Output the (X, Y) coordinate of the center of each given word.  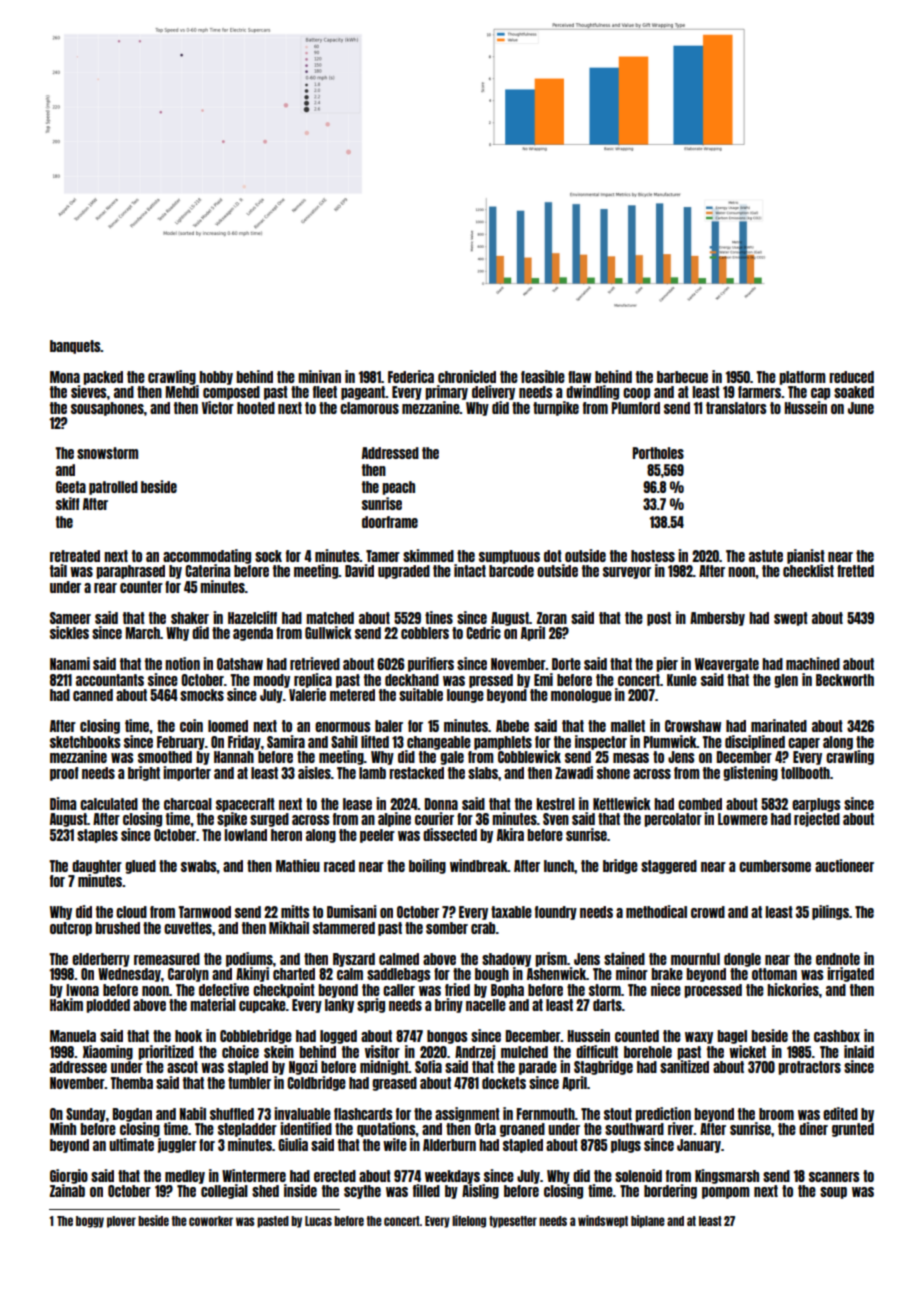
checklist (808, 570)
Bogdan (132, 1115)
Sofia (428, 1066)
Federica (411, 376)
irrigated (850, 974)
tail (58, 570)
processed (713, 991)
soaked (854, 392)
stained (624, 958)
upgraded (404, 572)
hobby (216, 378)
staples (97, 836)
